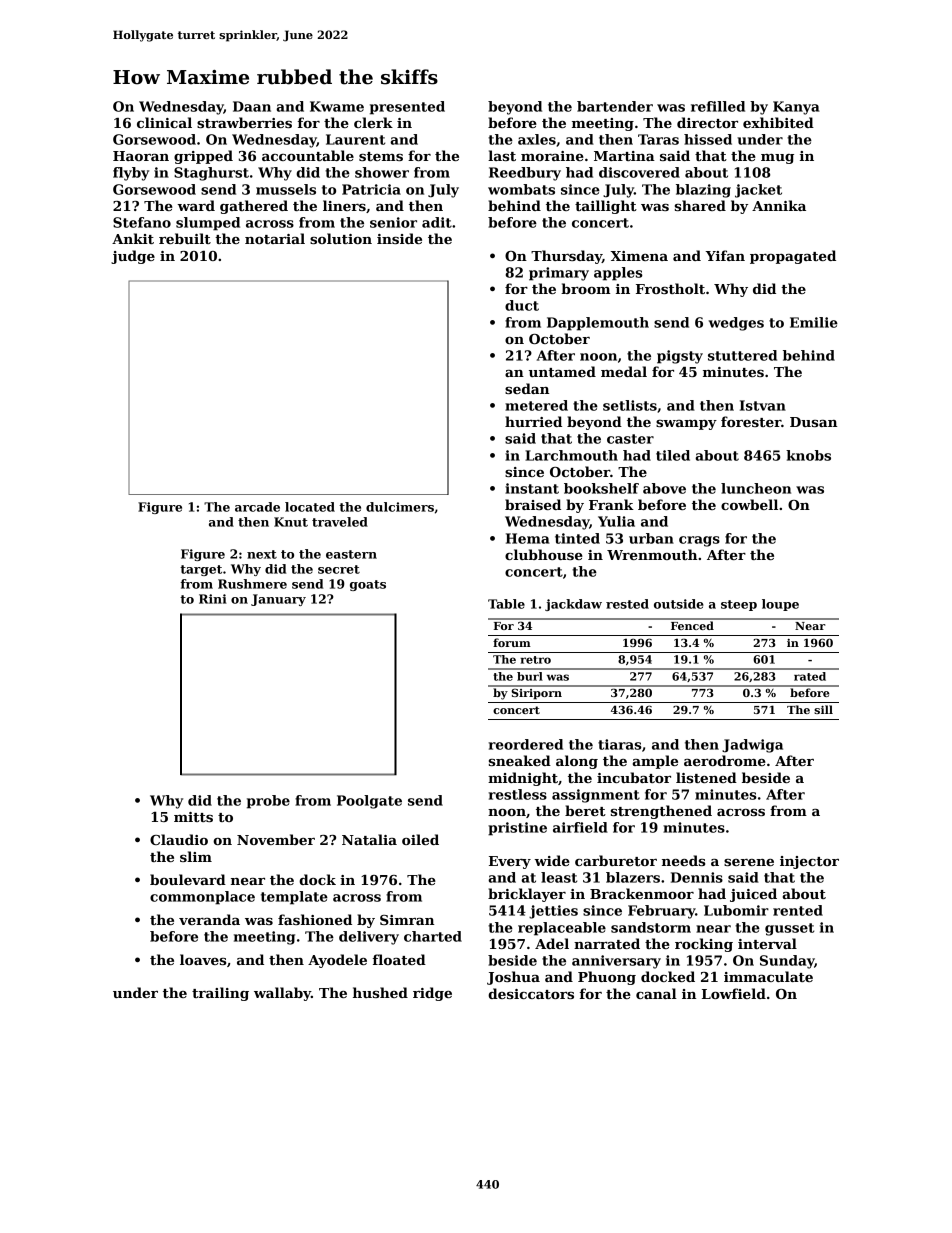 This screenshot has height=1233, width=952. Describe the element at coordinates (814, 322) in the screenshot. I see `Emilie` at that location.
